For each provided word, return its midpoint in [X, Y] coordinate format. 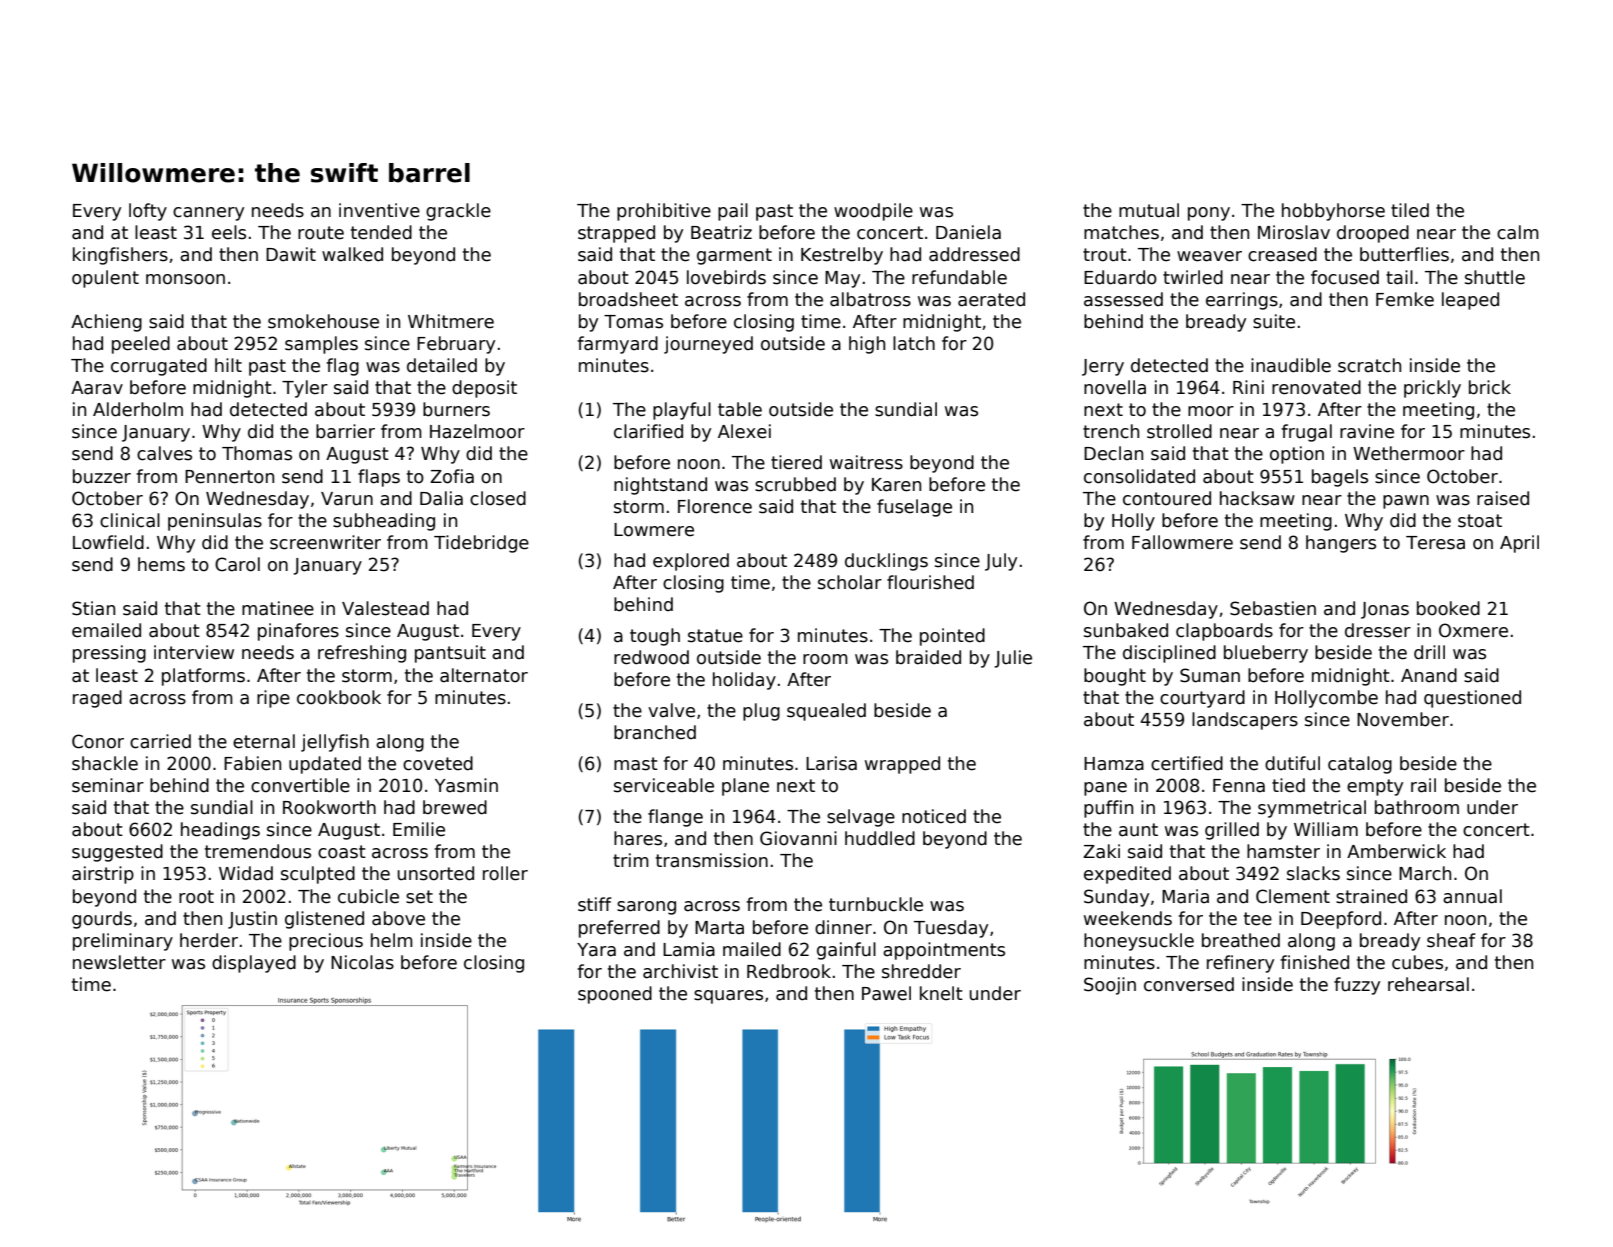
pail [733, 212]
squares [728, 997]
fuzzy [1357, 986]
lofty [148, 212]
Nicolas [362, 962]
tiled [1410, 210]
